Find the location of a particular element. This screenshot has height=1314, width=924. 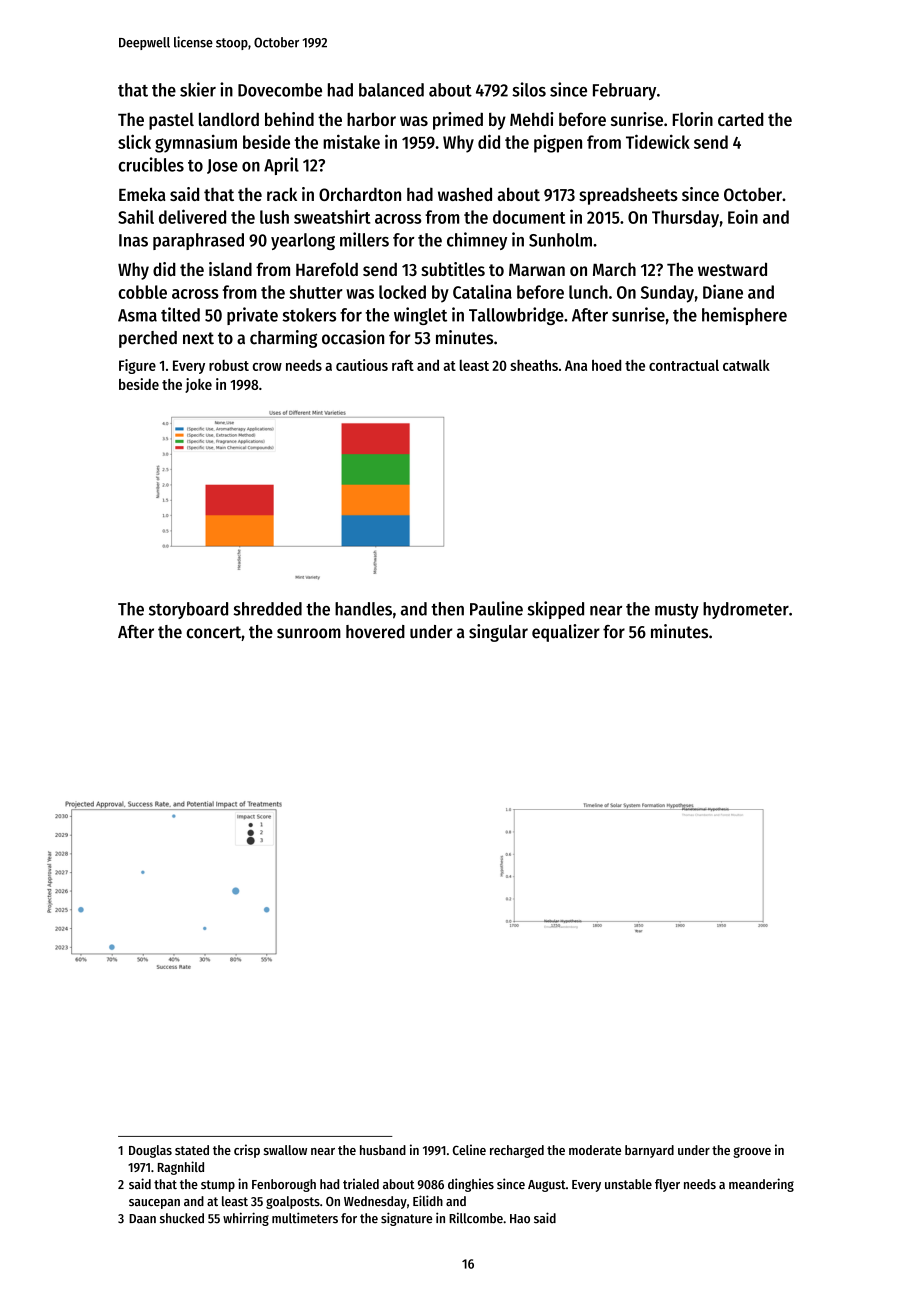

storyboard is located at coordinates (188, 610).
